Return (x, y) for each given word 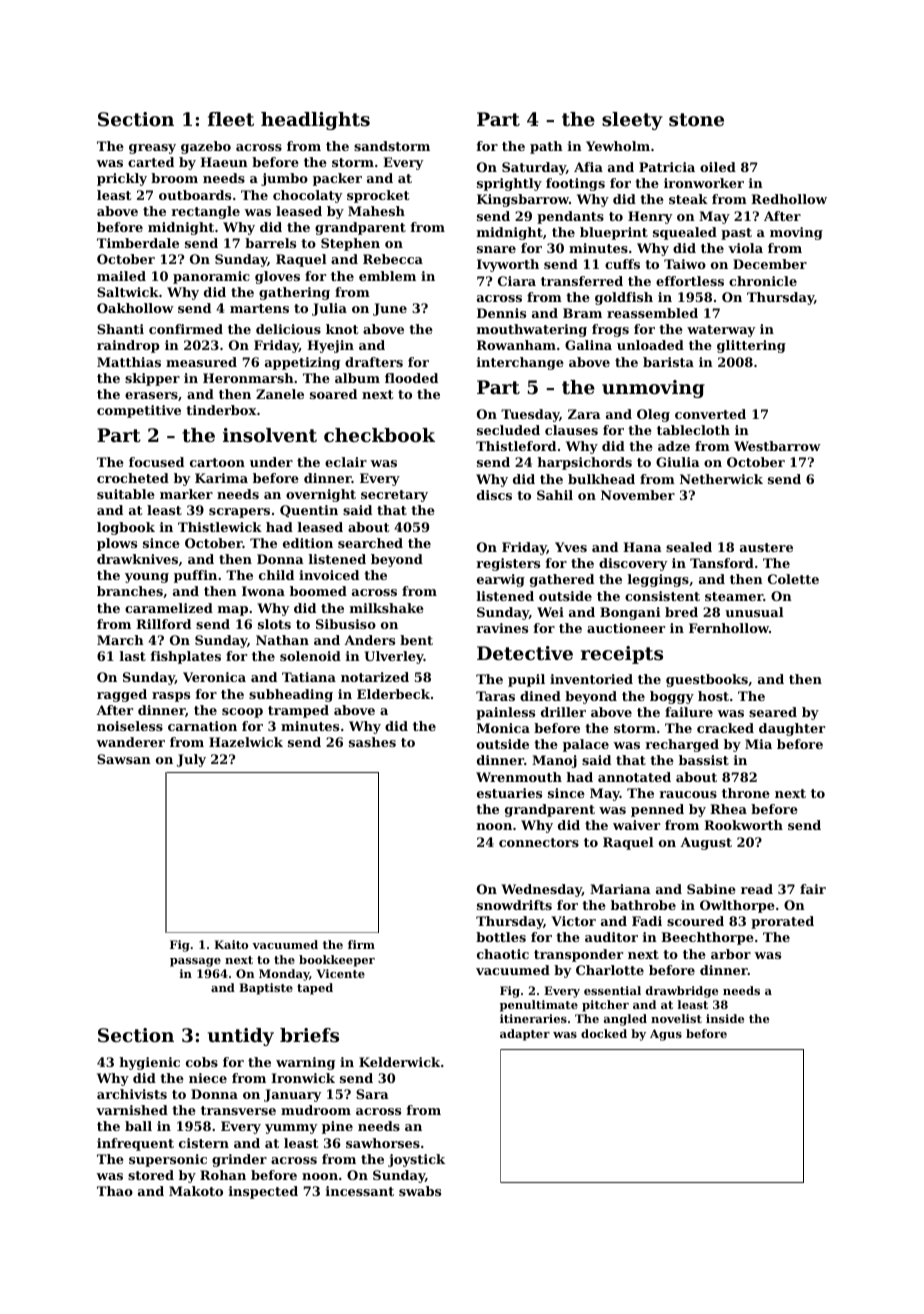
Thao (115, 1191)
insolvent (270, 435)
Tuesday (530, 415)
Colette (793, 579)
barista (668, 362)
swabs (420, 1191)
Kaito (231, 944)
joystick (416, 1160)
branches (130, 591)
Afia (588, 167)
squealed (685, 233)
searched (370, 543)
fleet (231, 119)
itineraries (533, 1018)
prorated (782, 922)
